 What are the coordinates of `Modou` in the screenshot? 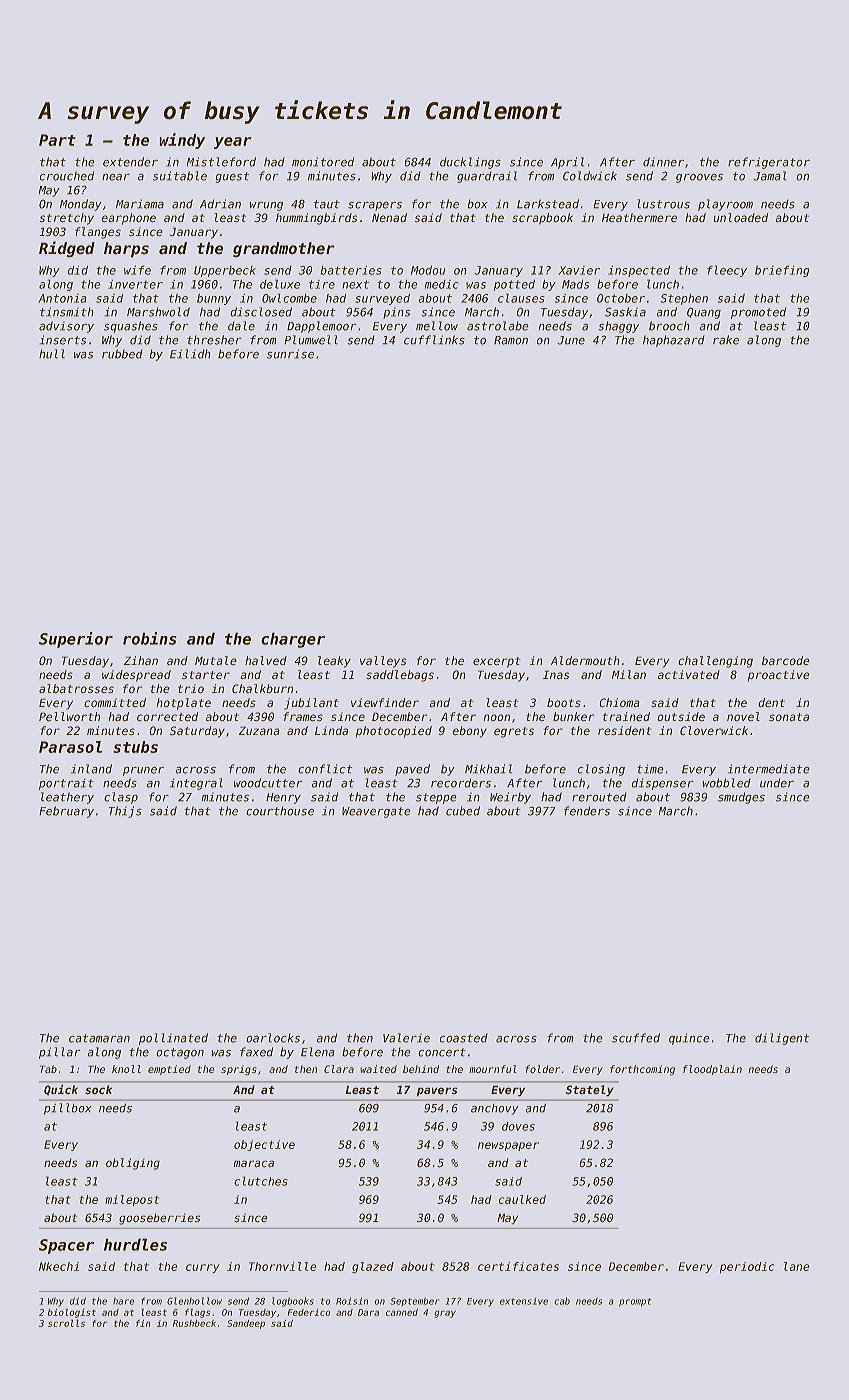 It's located at (428, 270).
